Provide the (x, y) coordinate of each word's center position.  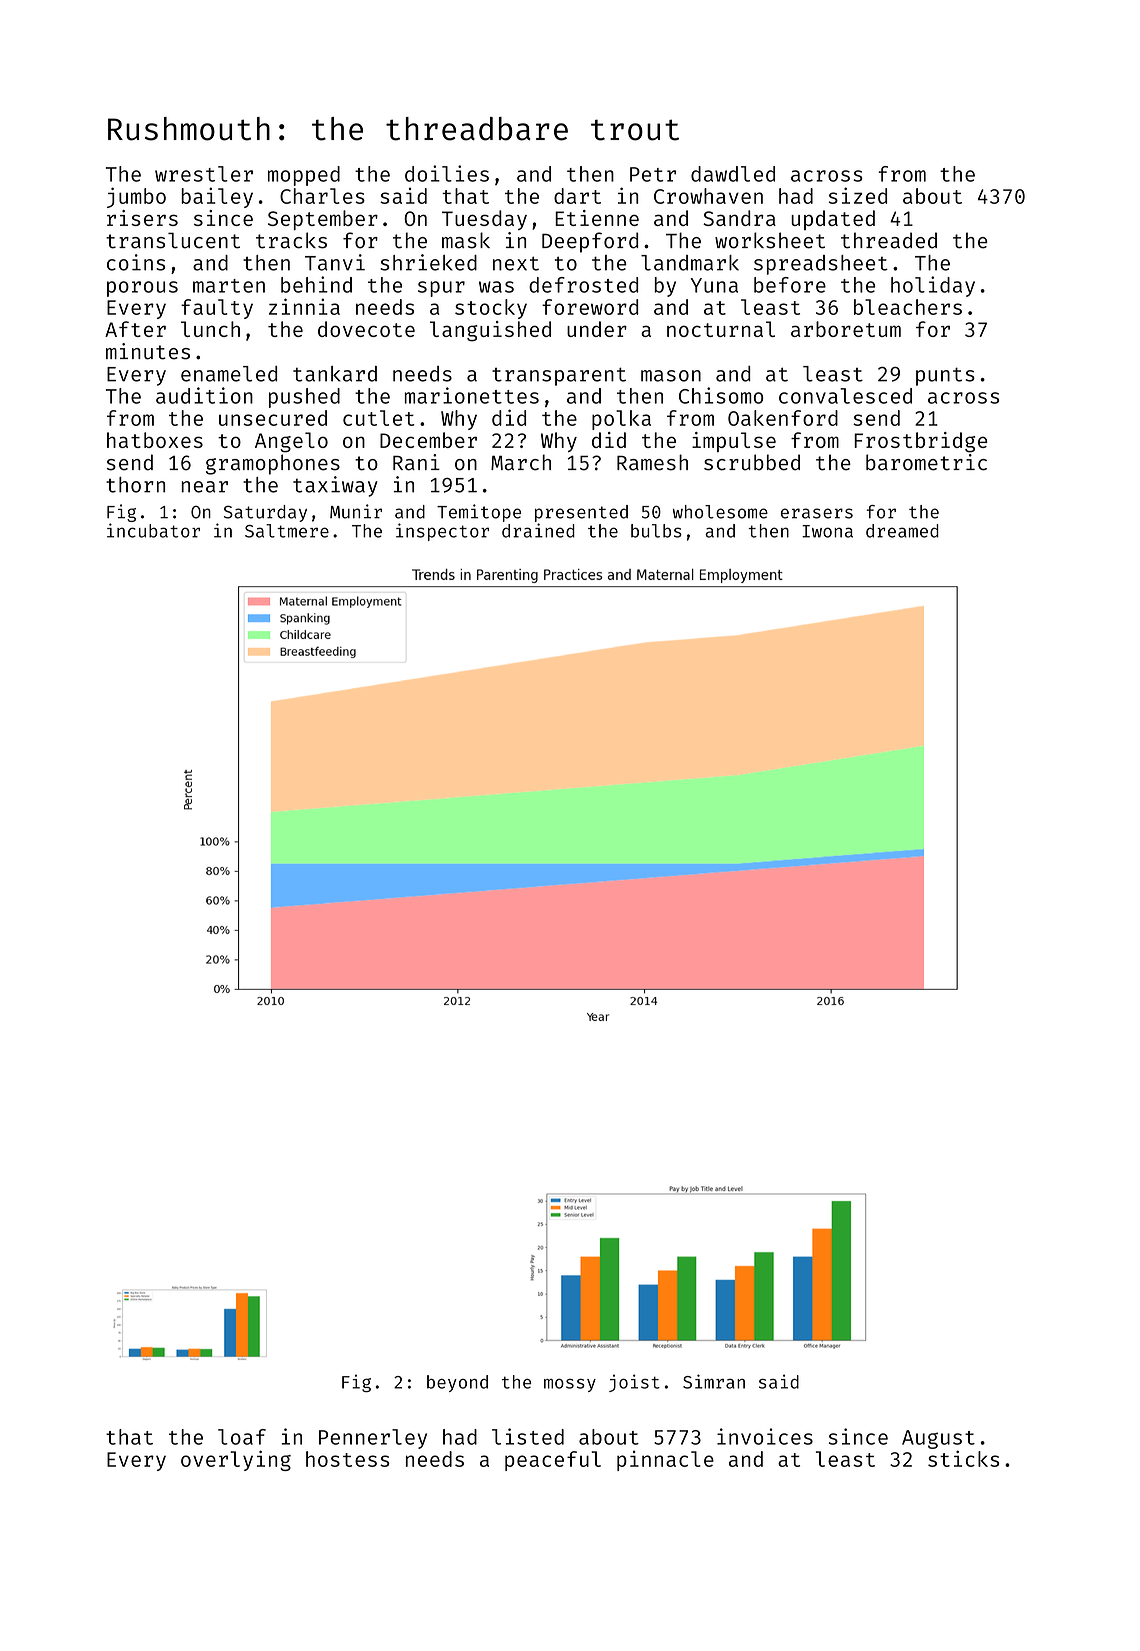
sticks (963, 1458)
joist (634, 1383)
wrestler (204, 174)
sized (858, 195)
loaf (242, 1437)
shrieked (429, 262)
